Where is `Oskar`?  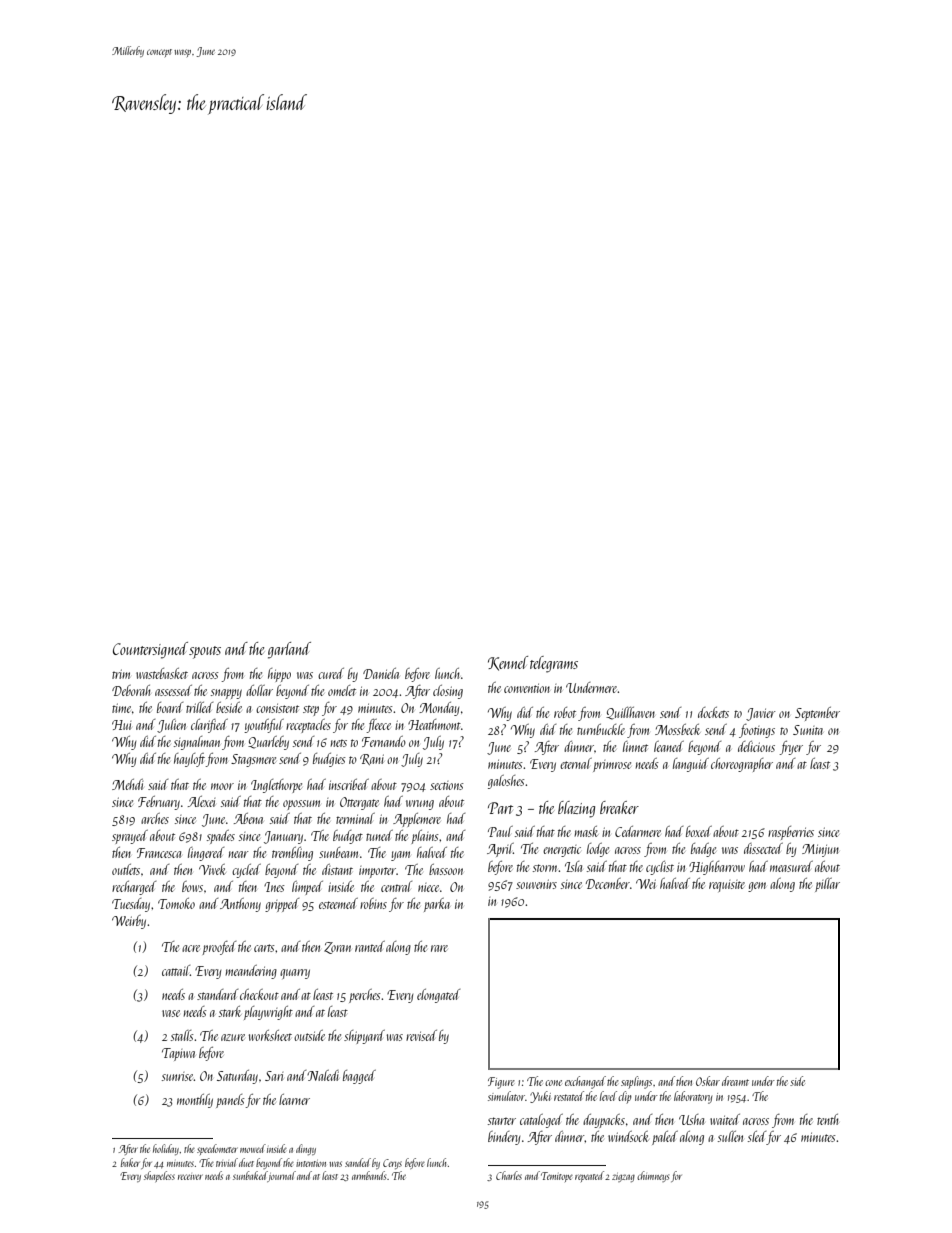
Oskar is located at coordinates (708, 1081).
